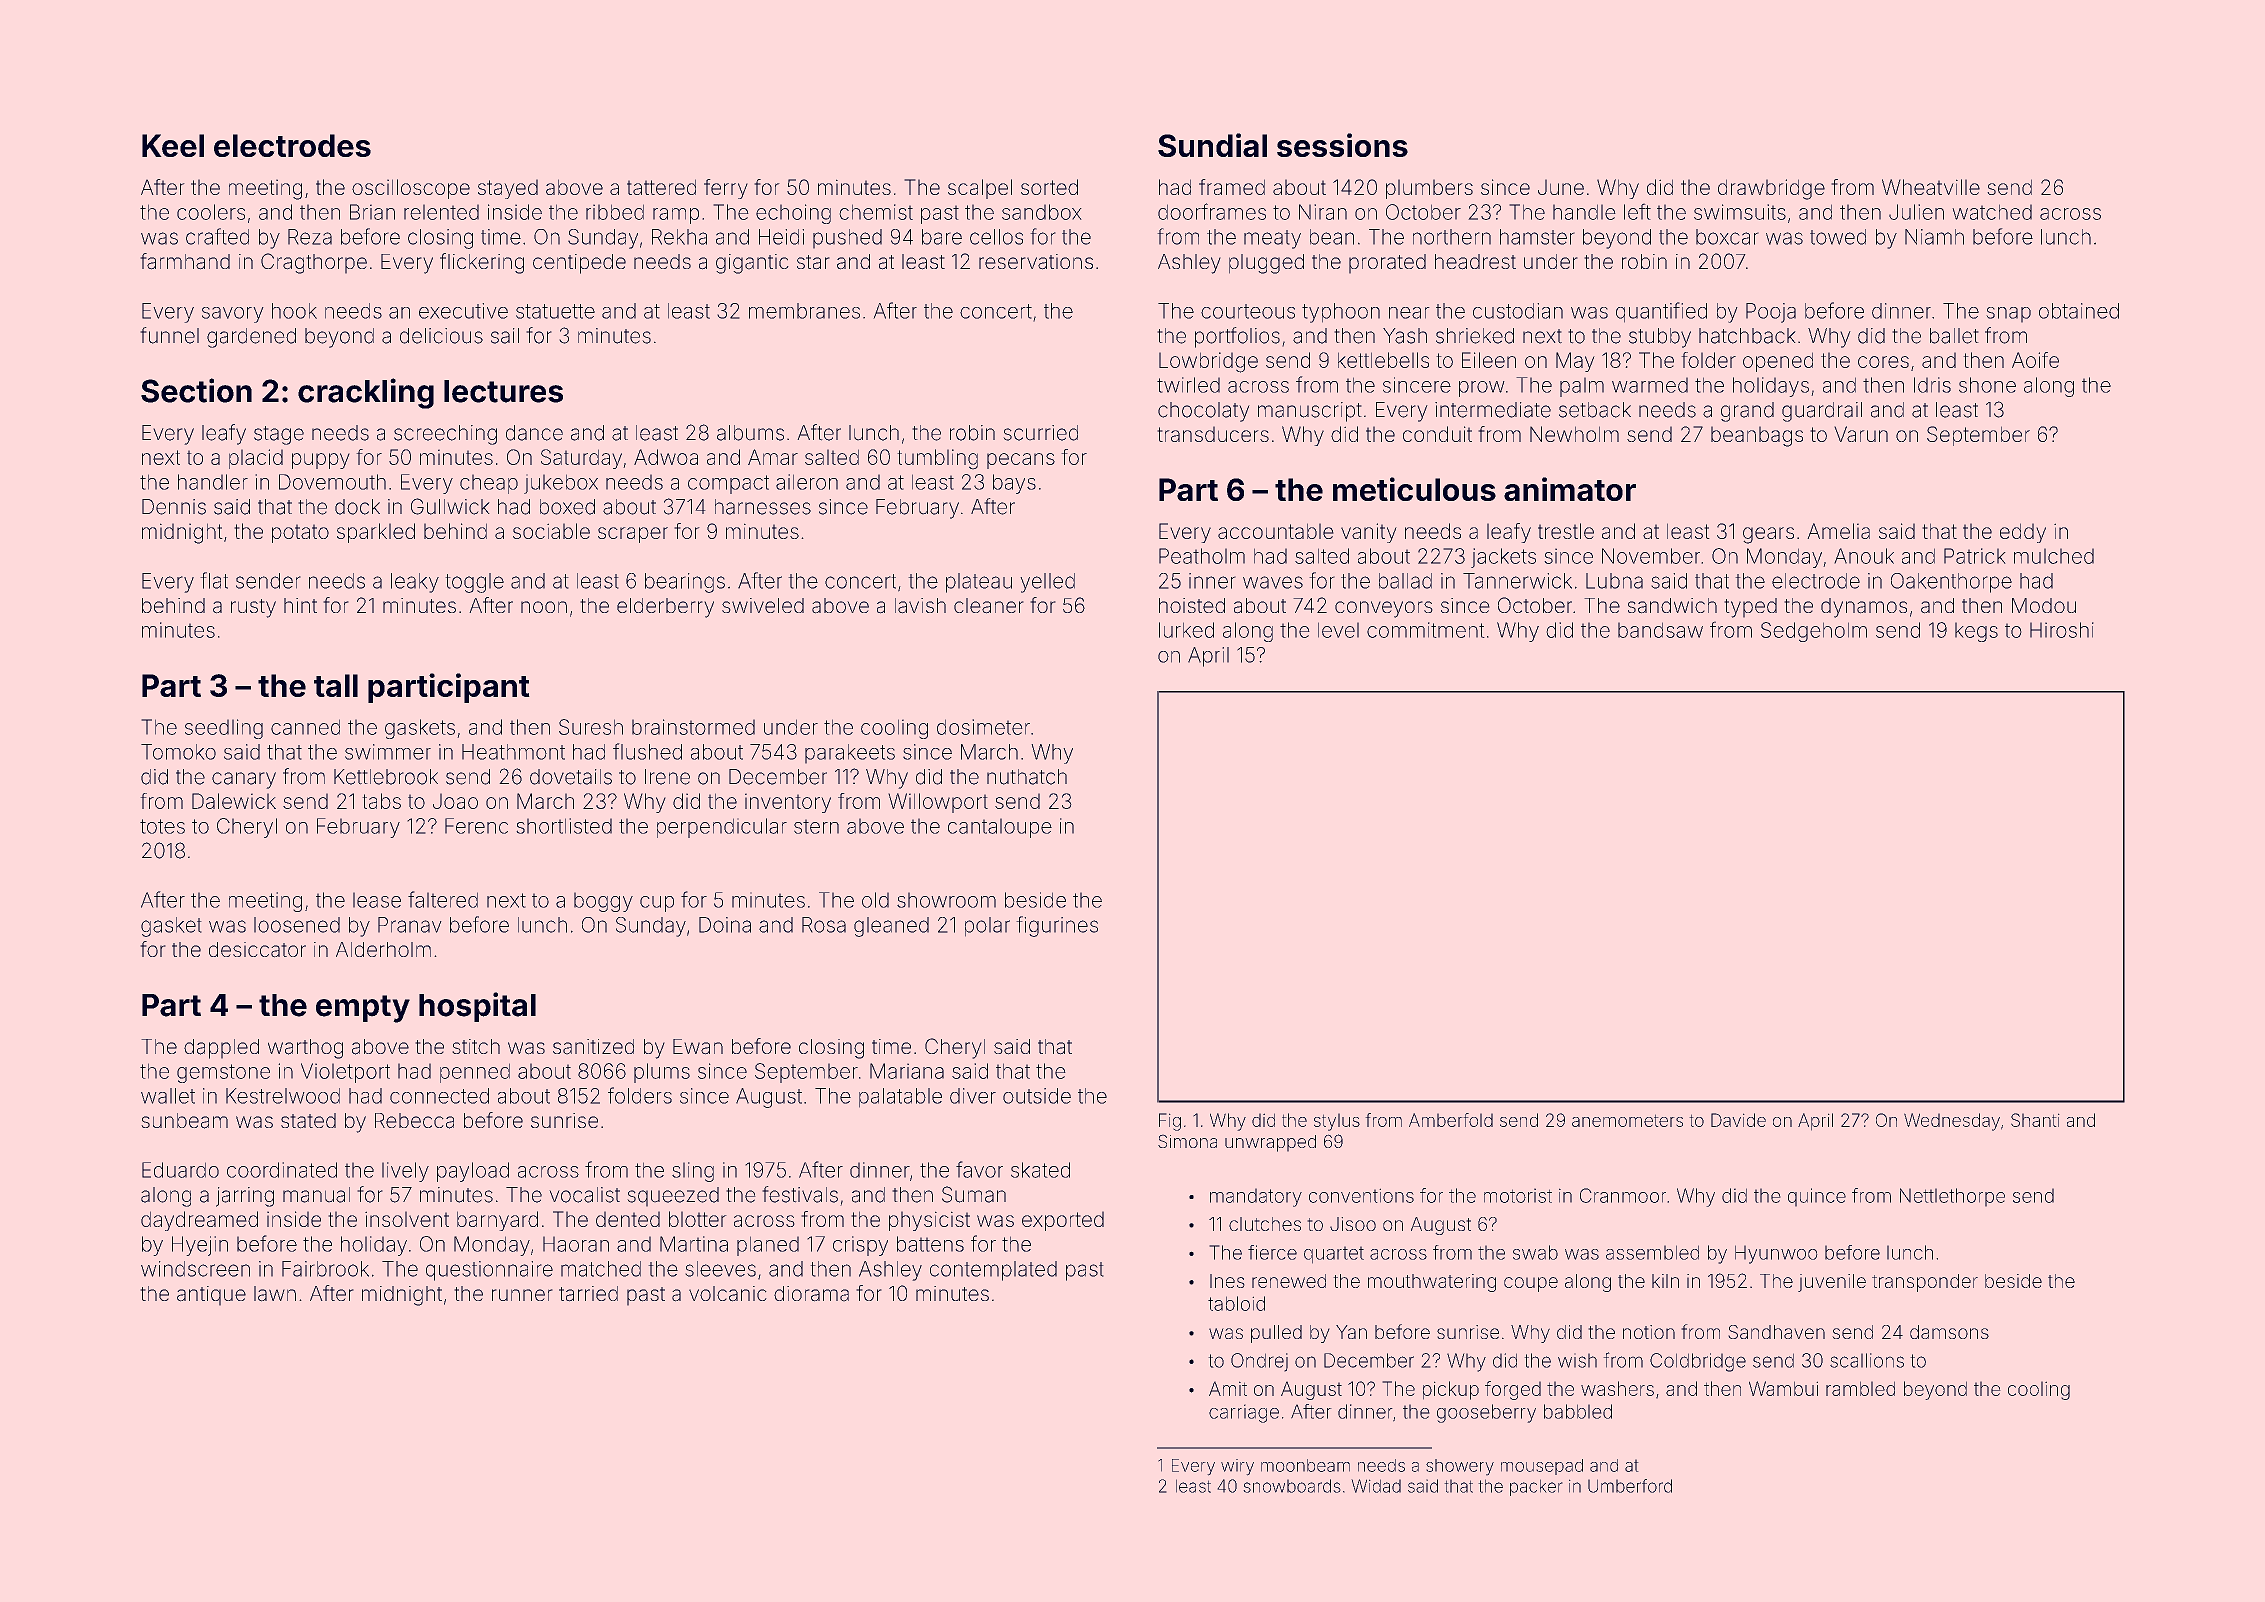 This screenshot has width=2265, height=1602. What do you see at coordinates (211, 1296) in the screenshot?
I see `antique` at bounding box center [211, 1296].
